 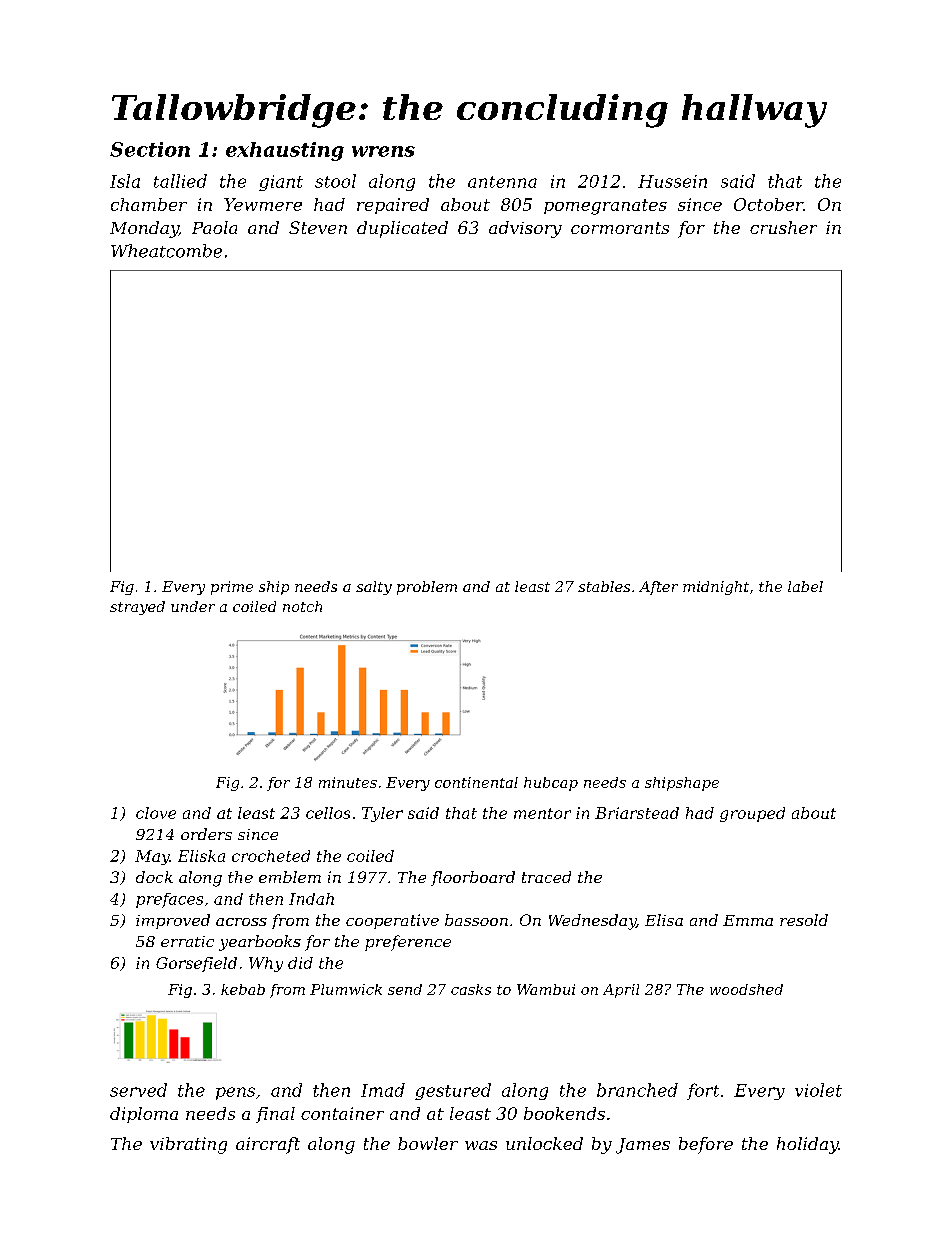 I want to click on Emma, so click(x=748, y=920).
